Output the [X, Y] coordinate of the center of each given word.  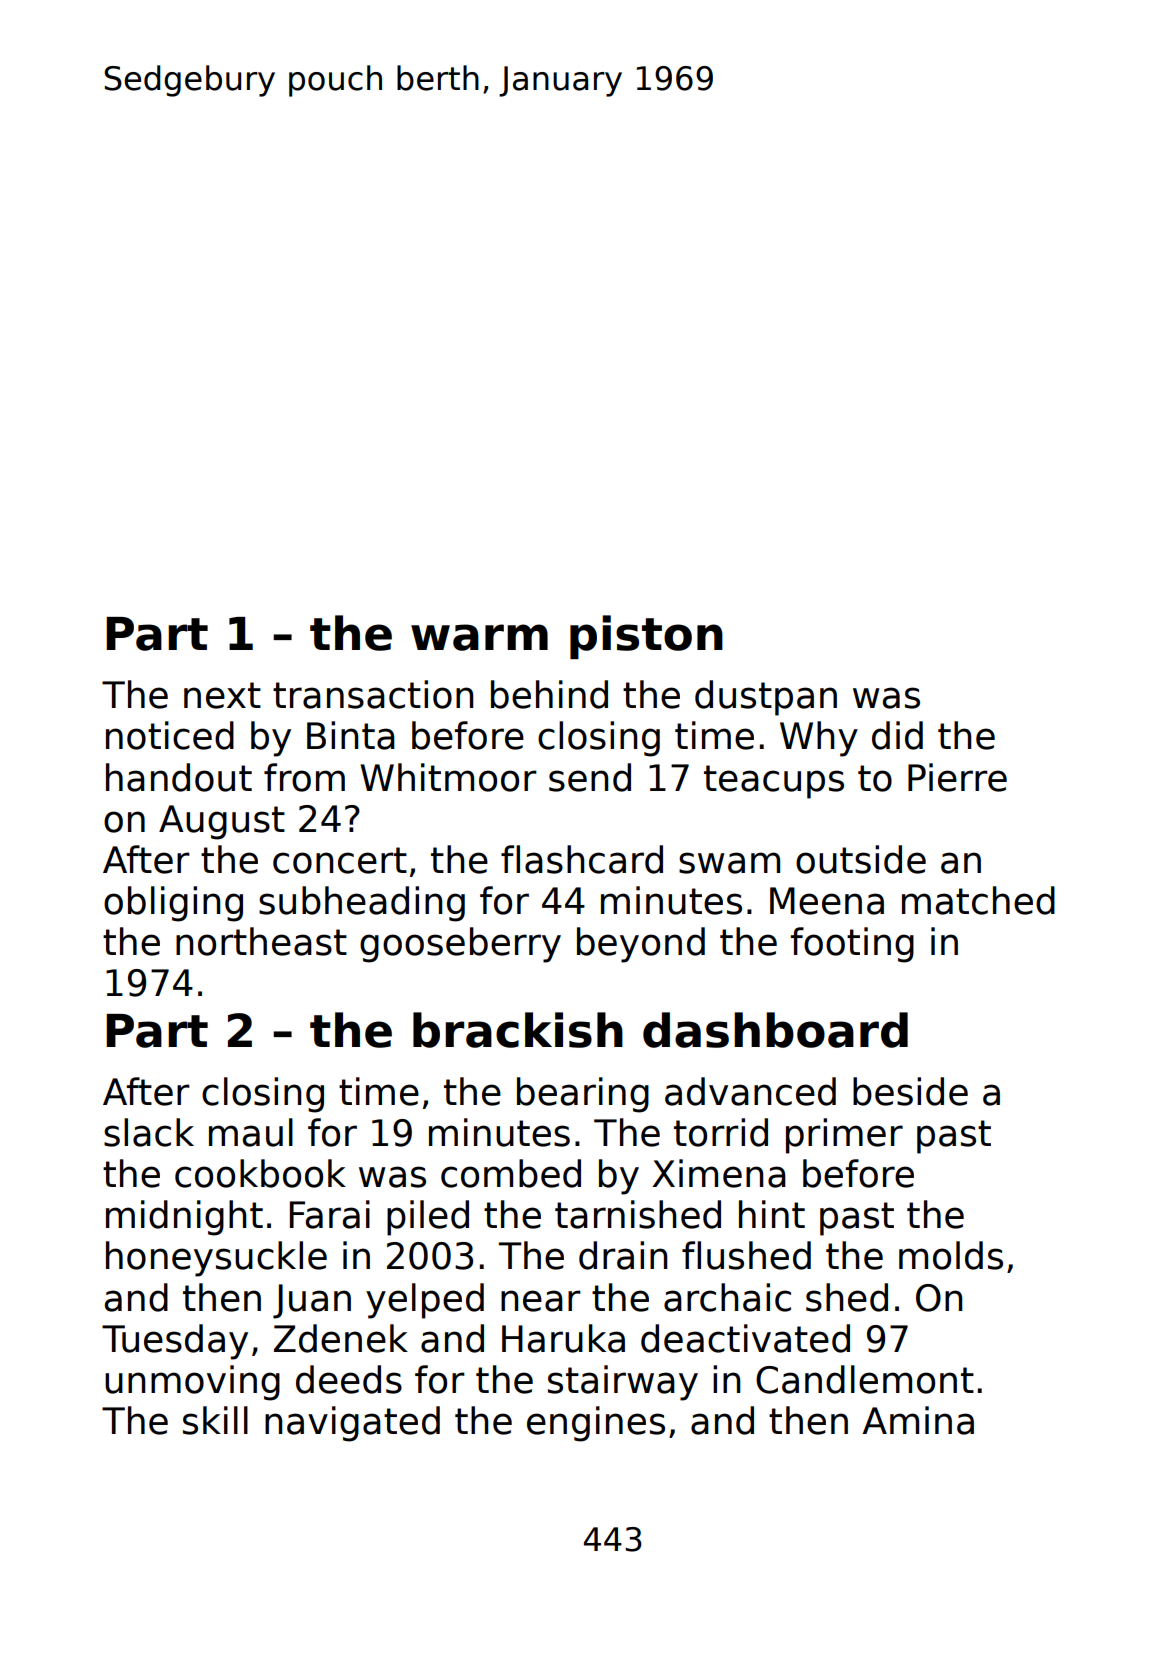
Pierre [957, 777]
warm [479, 637]
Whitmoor [448, 777]
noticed [170, 735]
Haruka [563, 1338]
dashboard [775, 1030]
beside [910, 1091]
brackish [518, 1030]
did [897, 735]
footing [852, 945]
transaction [373, 694]
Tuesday [175, 1342]
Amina [918, 1420]
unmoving [192, 1383]
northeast [261, 941]
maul [251, 1132]
